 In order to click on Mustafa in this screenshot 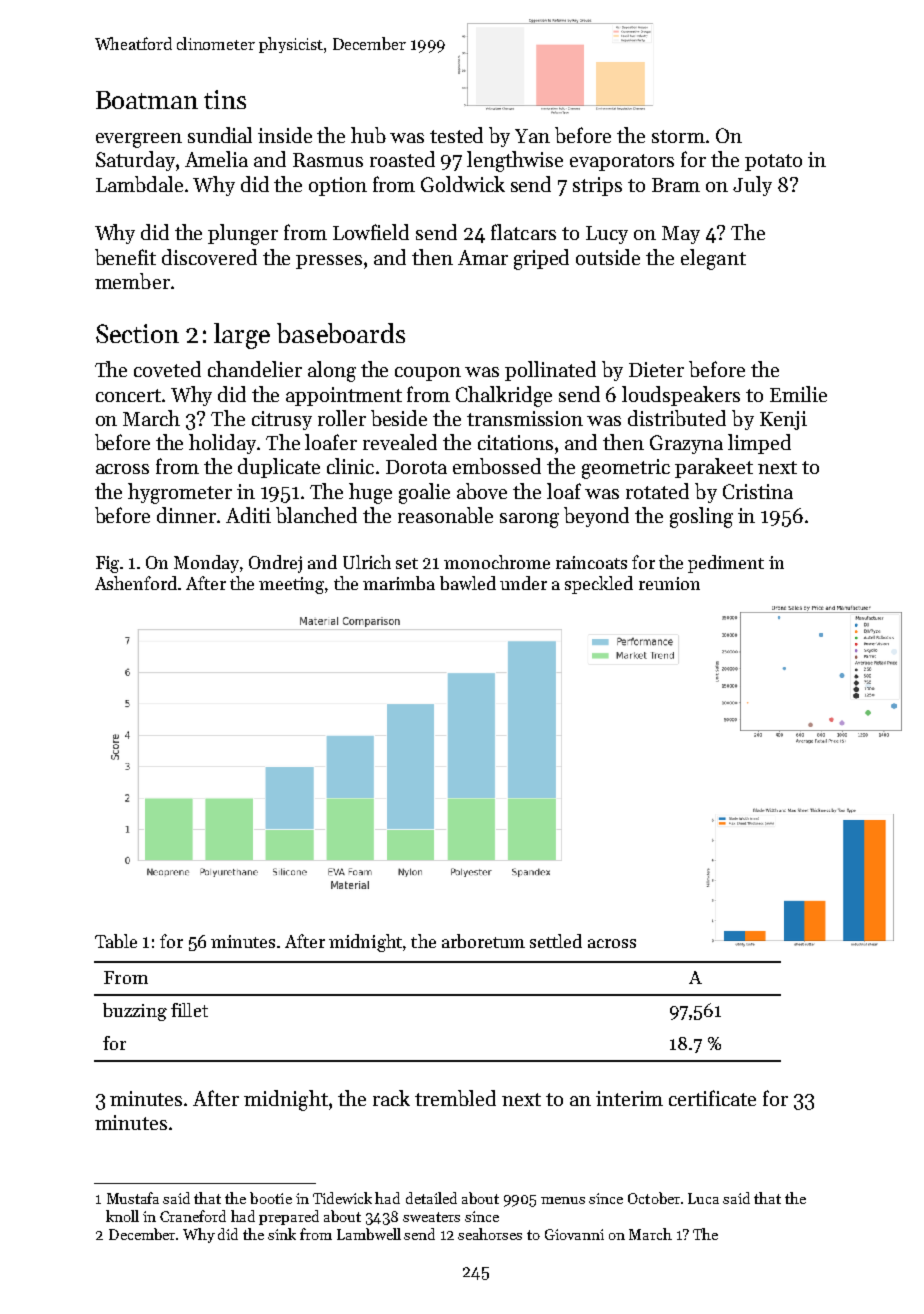, I will do `click(133, 1198)`.
